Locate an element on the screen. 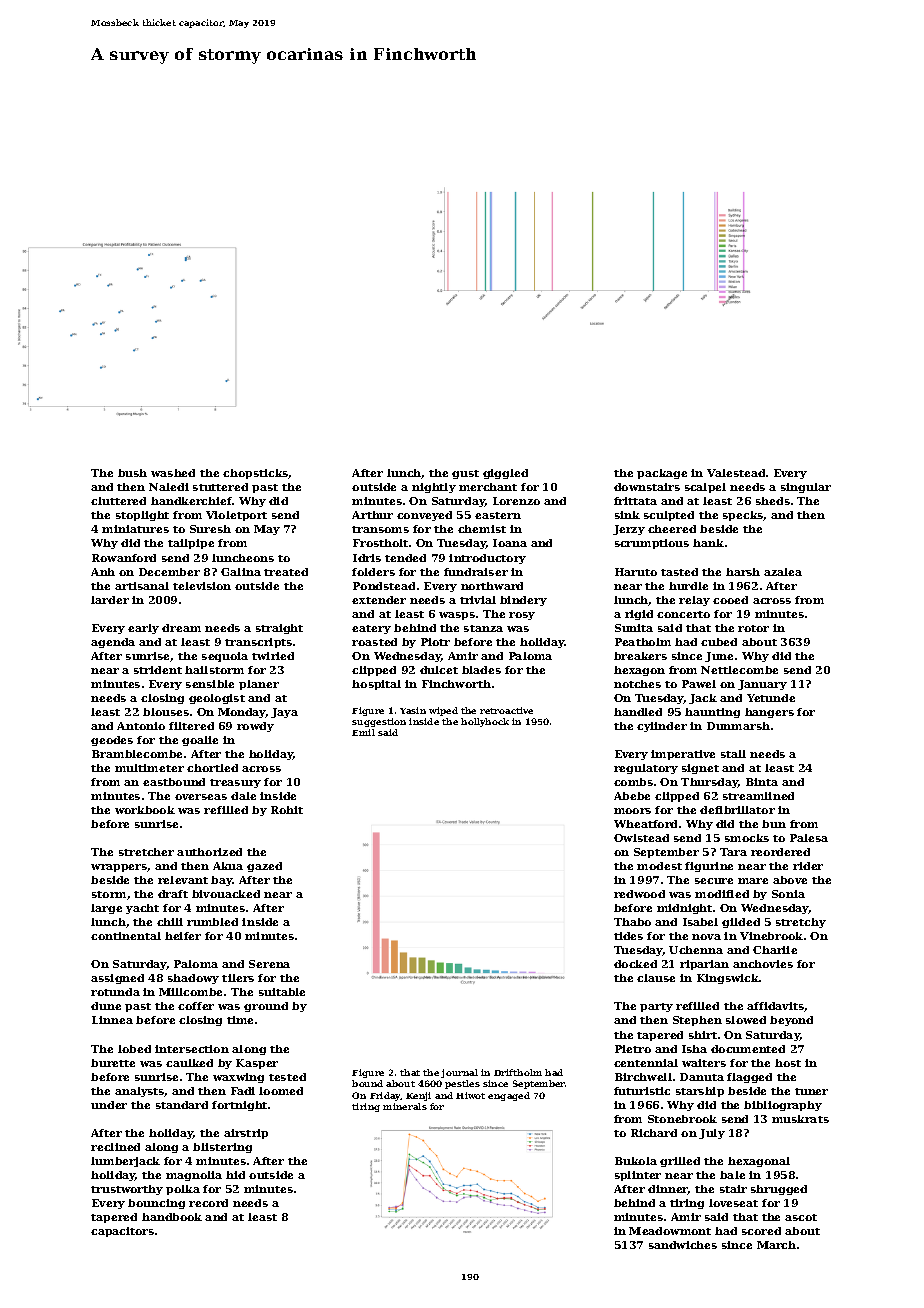 The width and height of the screenshot is (924, 1308). rider is located at coordinates (808, 866).
